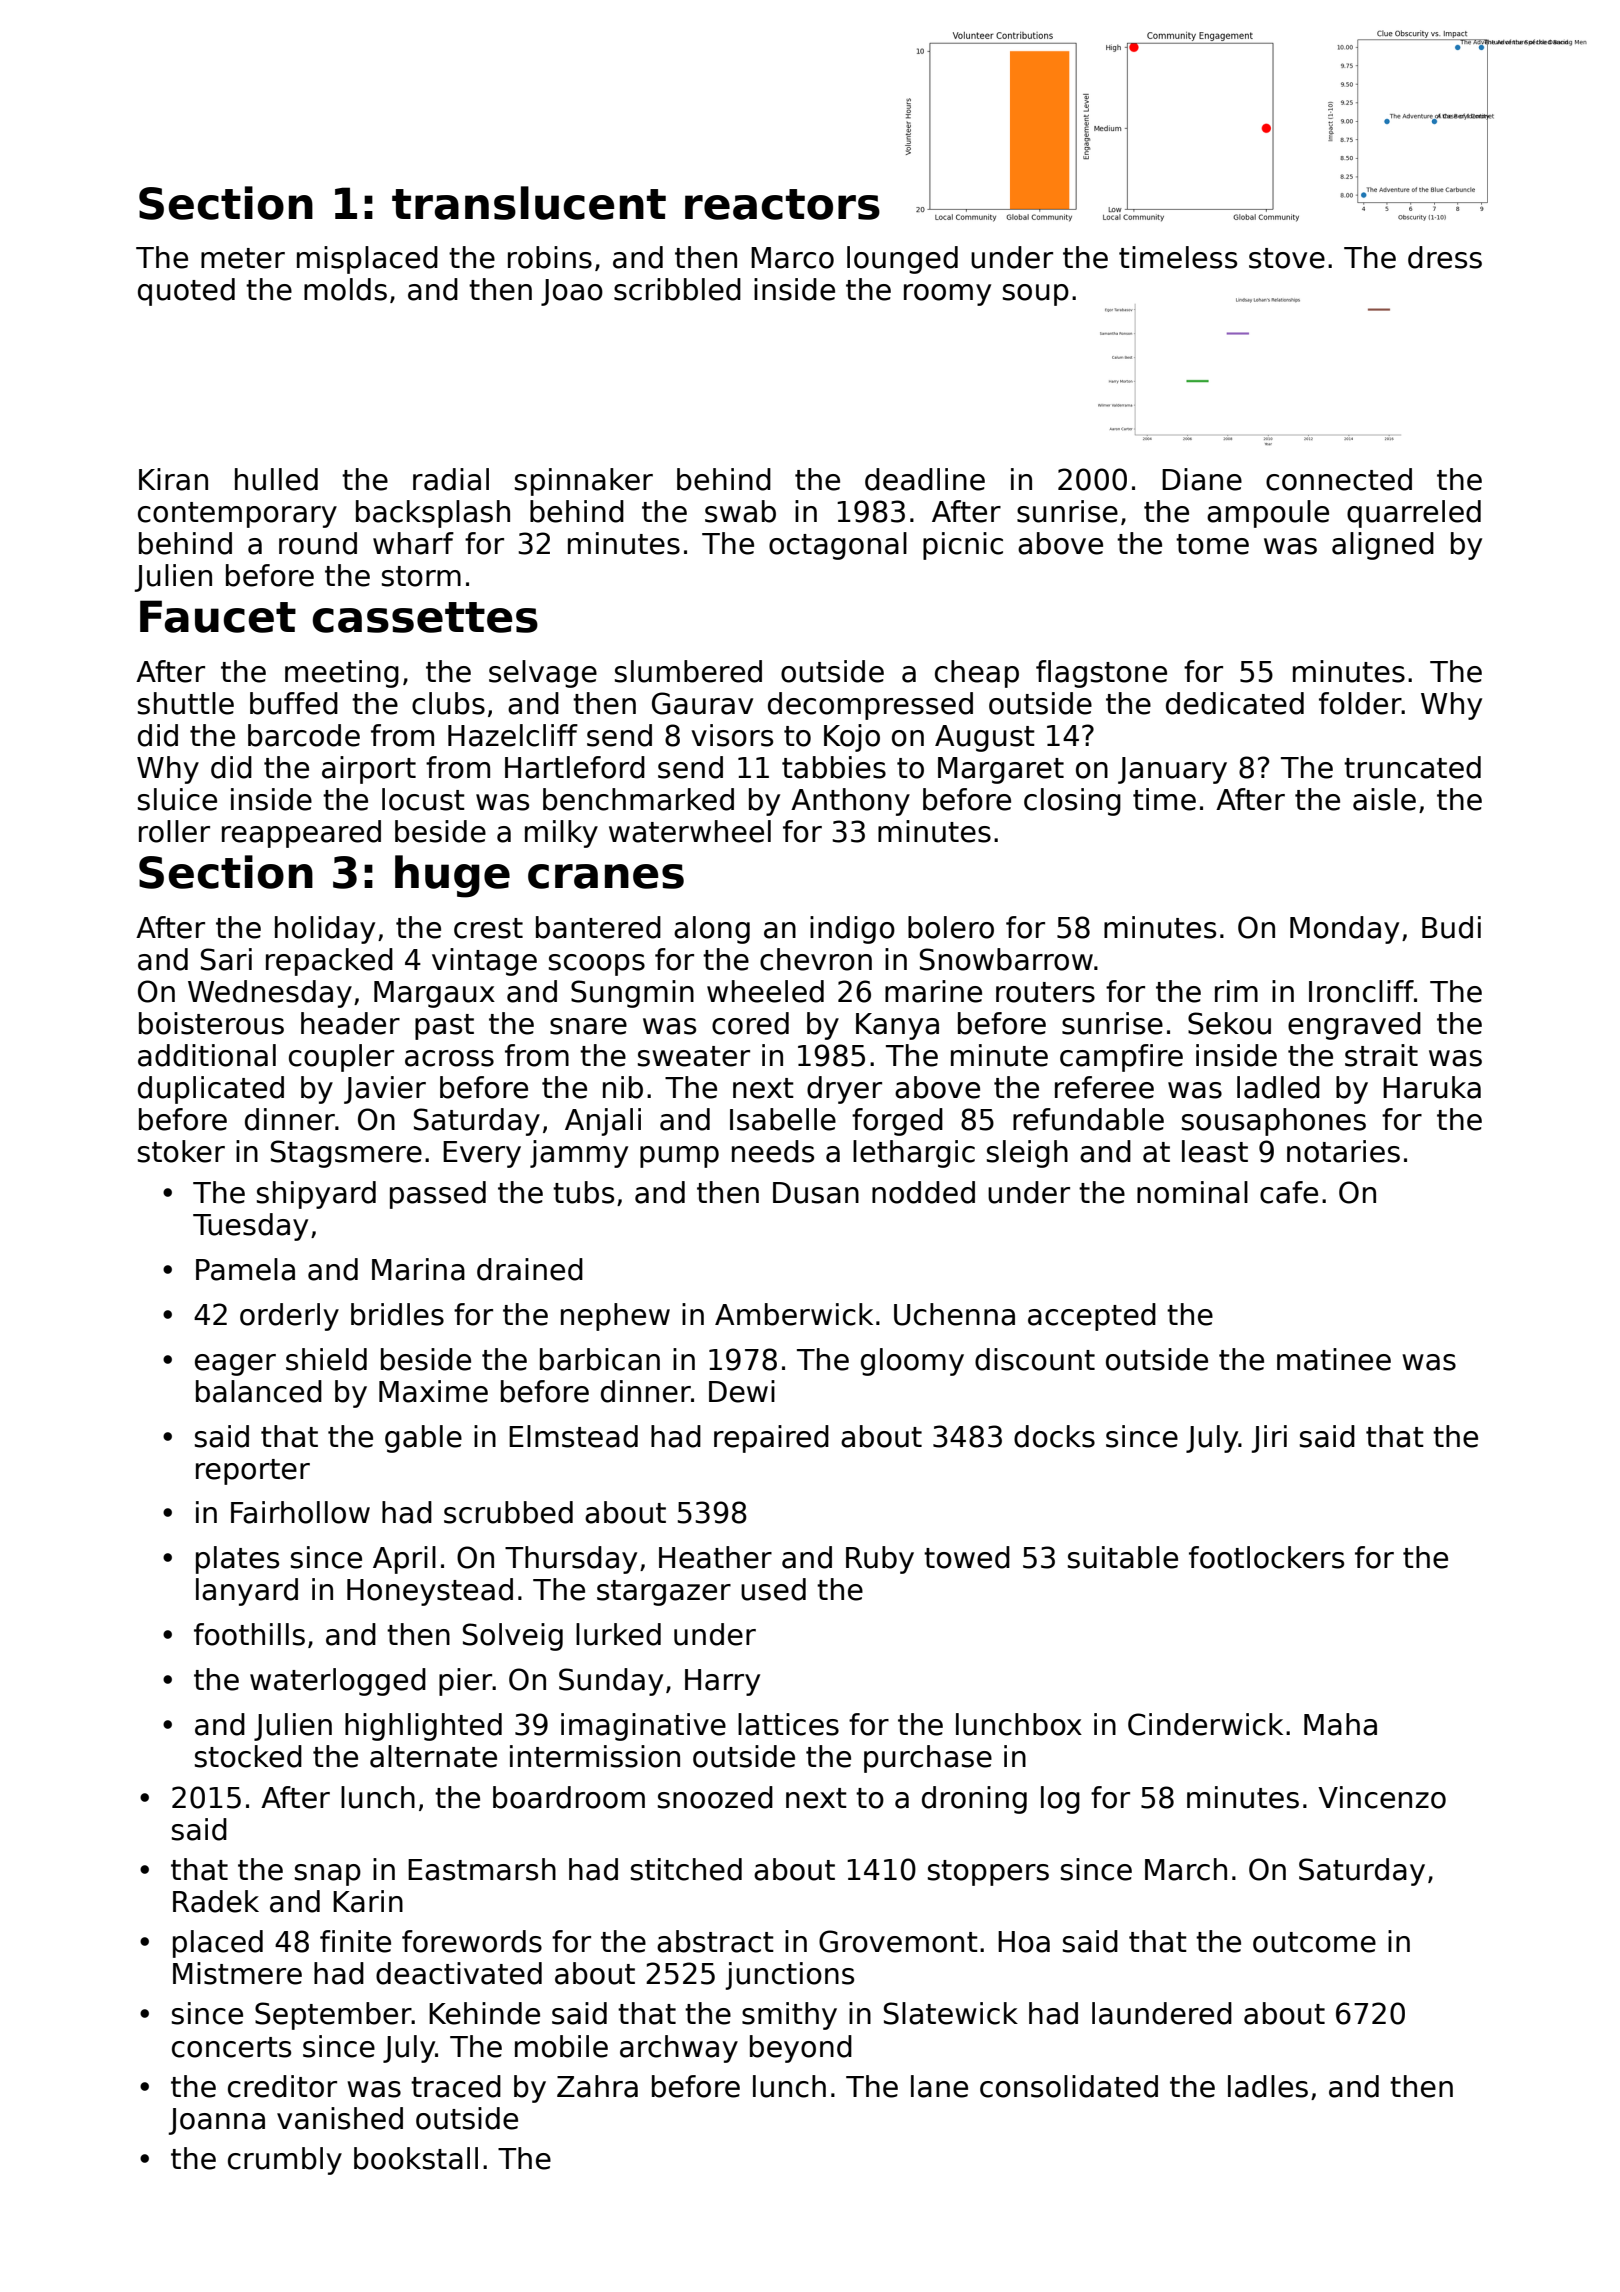  What do you see at coordinates (595, 1756) in the screenshot?
I see `intermission` at bounding box center [595, 1756].
